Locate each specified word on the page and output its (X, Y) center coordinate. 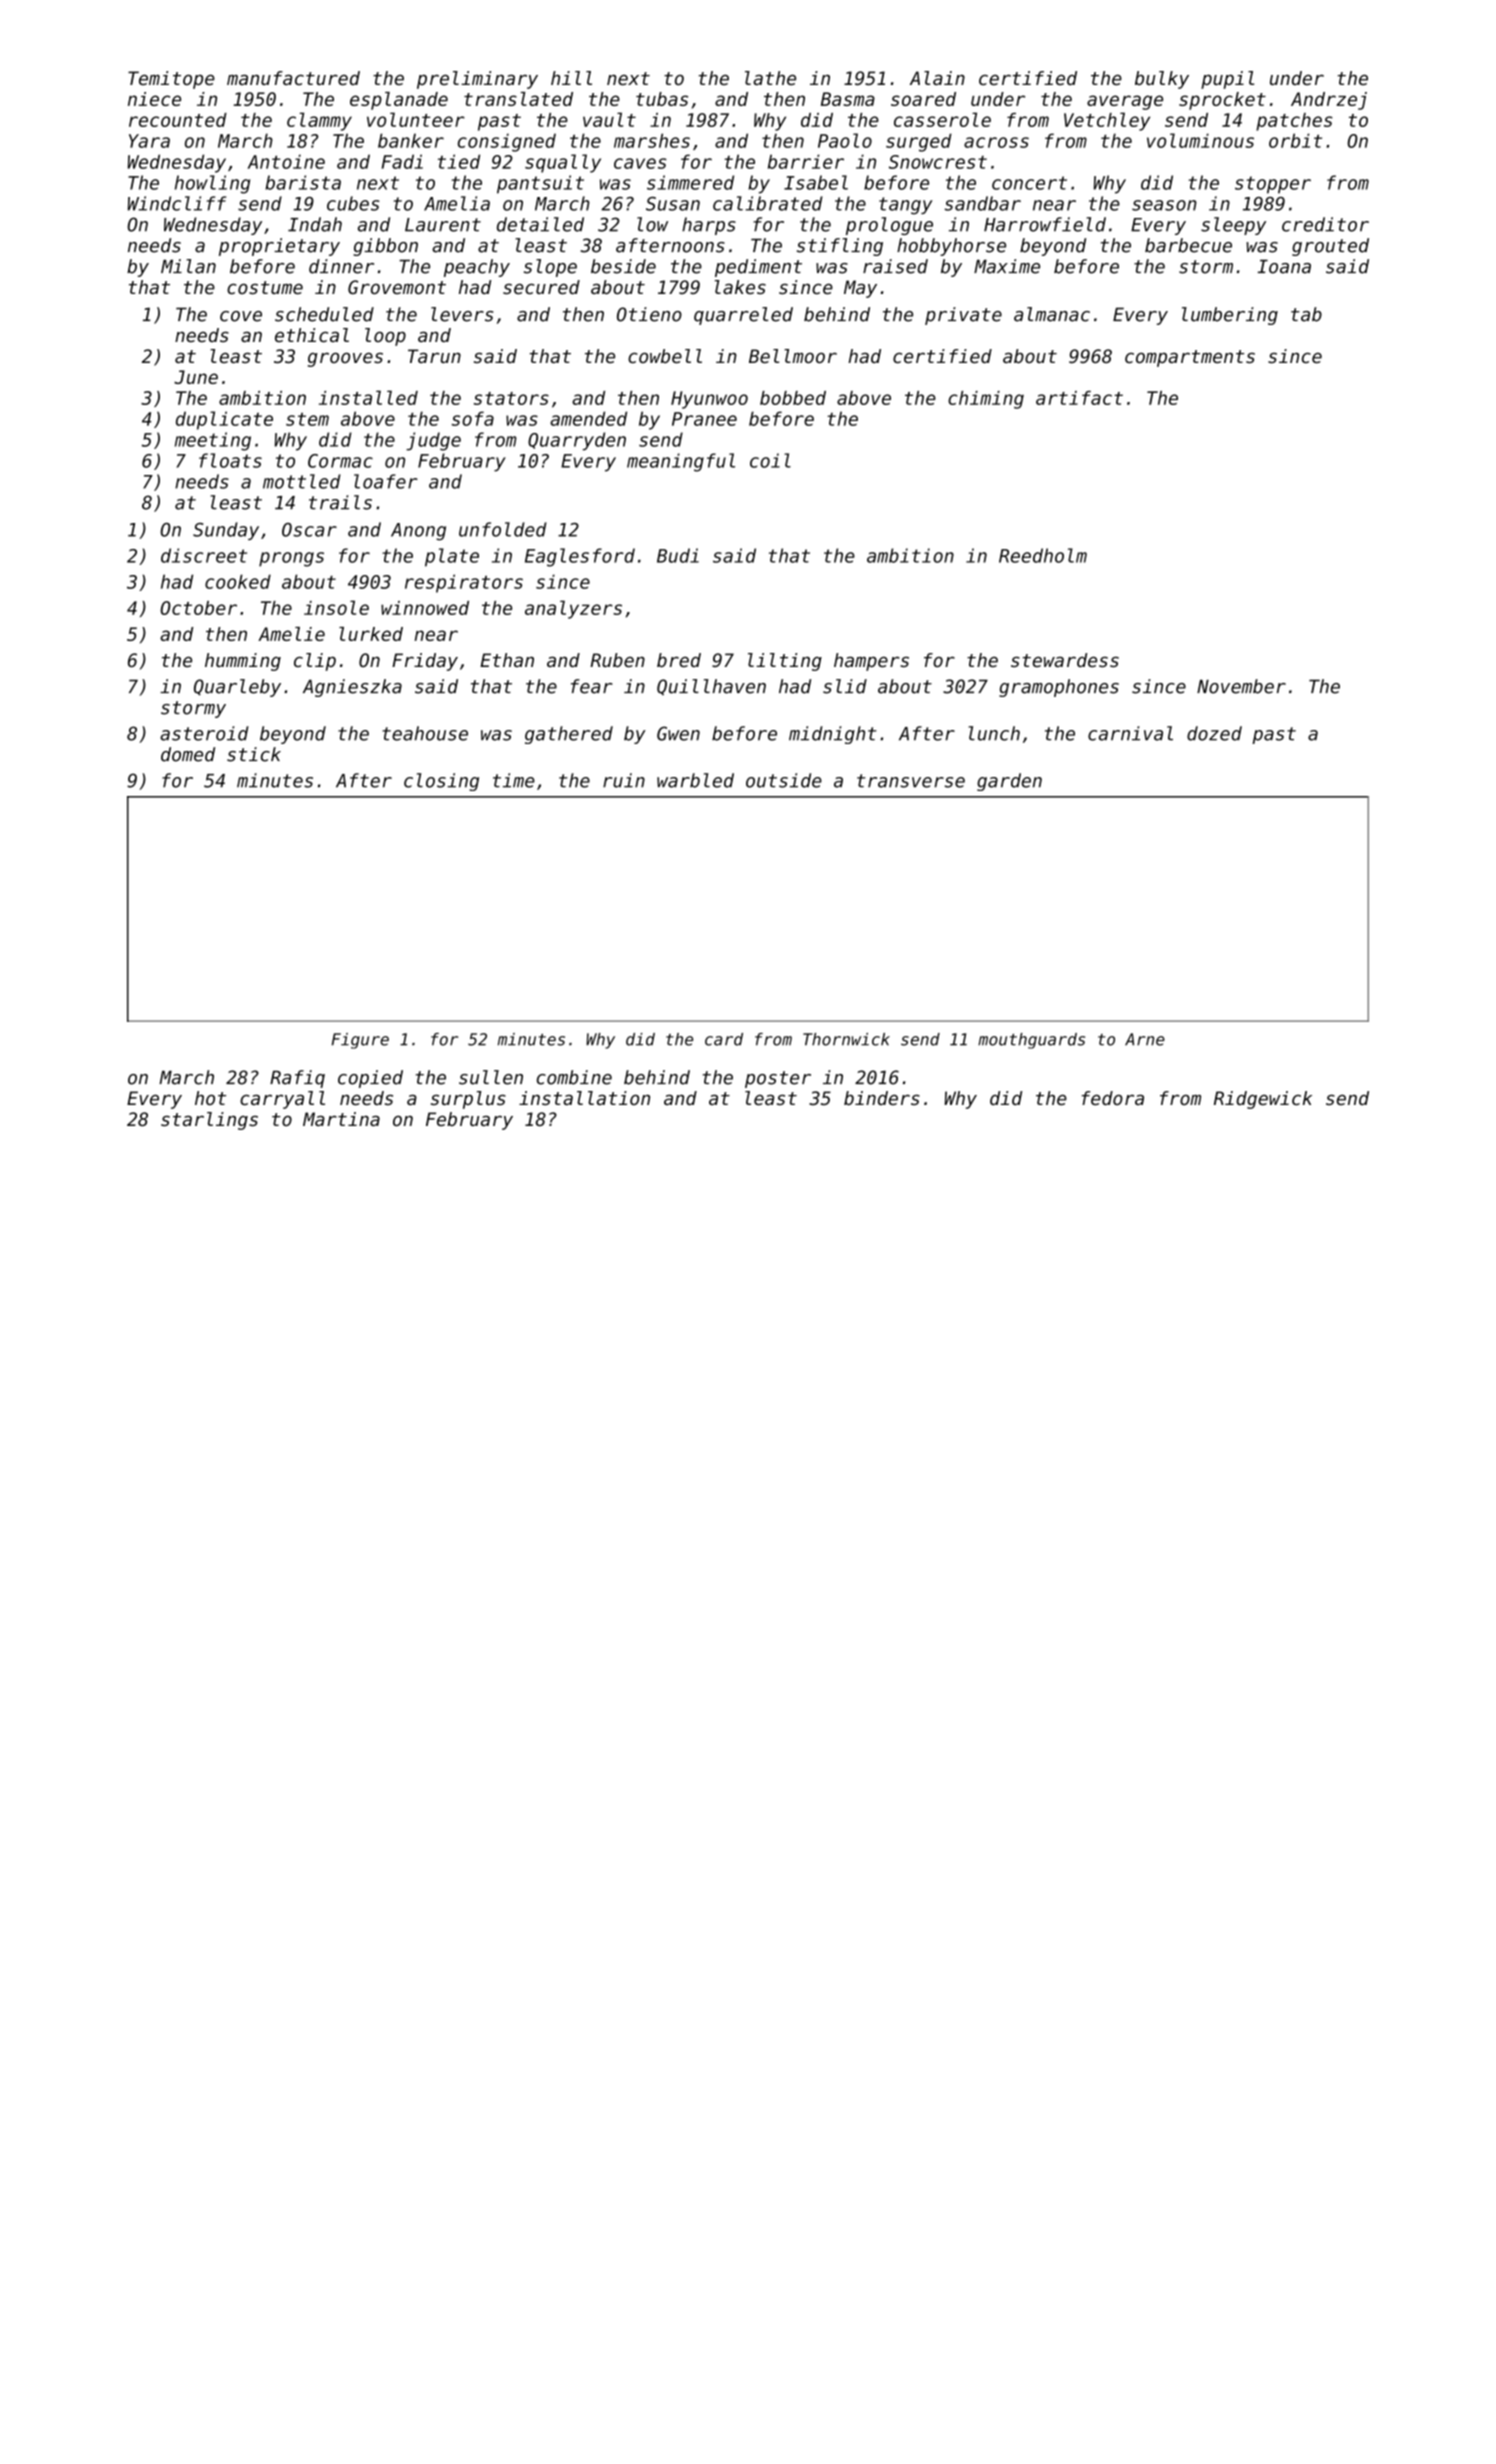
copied (370, 1079)
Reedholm (1043, 555)
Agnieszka (352, 688)
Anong (418, 532)
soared (923, 99)
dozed (1214, 733)
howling (212, 184)
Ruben (617, 660)
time (514, 780)
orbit (1295, 140)
